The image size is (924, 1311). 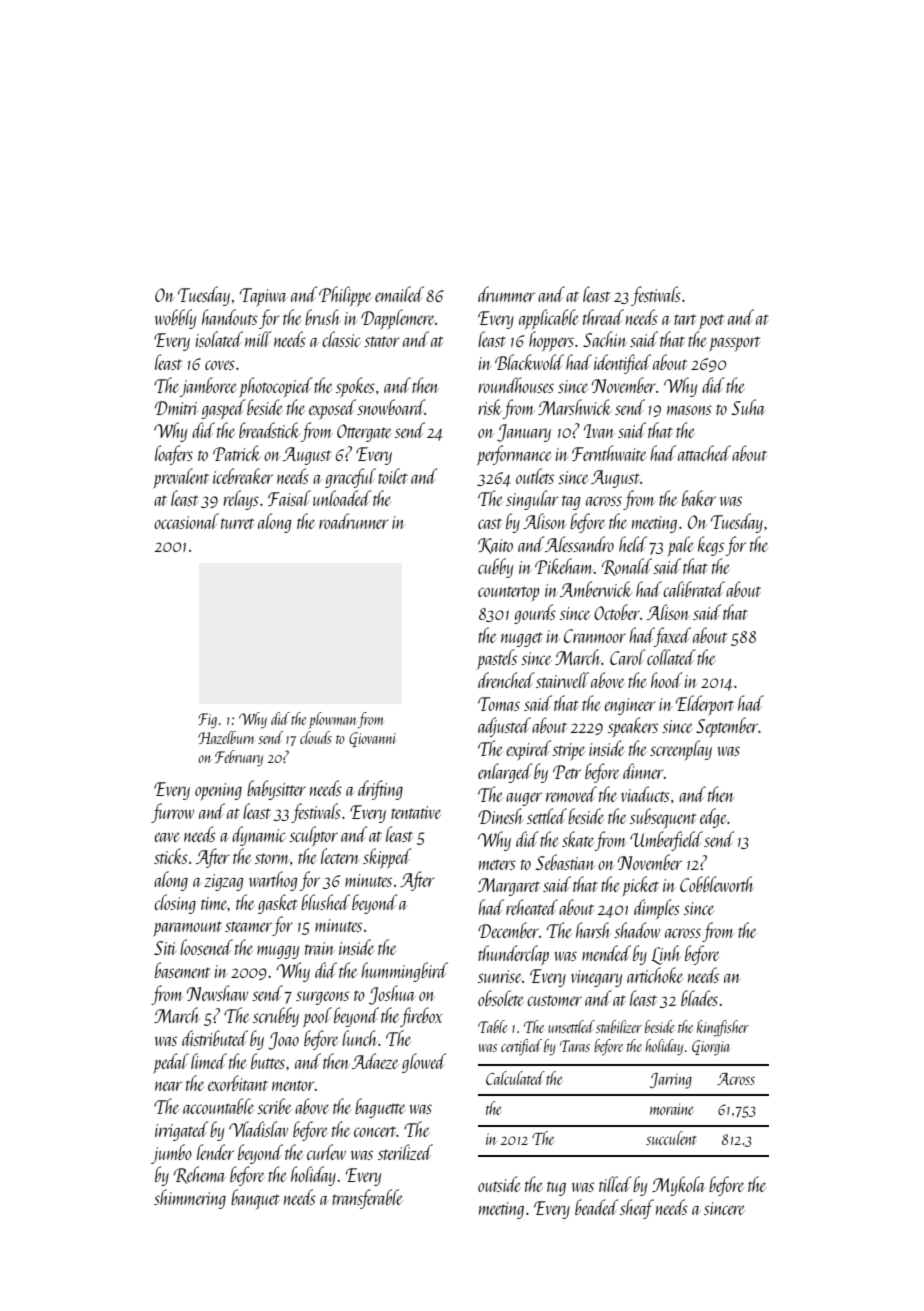 What do you see at coordinates (182, 970) in the document?
I see `basement` at bounding box center [182, 970].
